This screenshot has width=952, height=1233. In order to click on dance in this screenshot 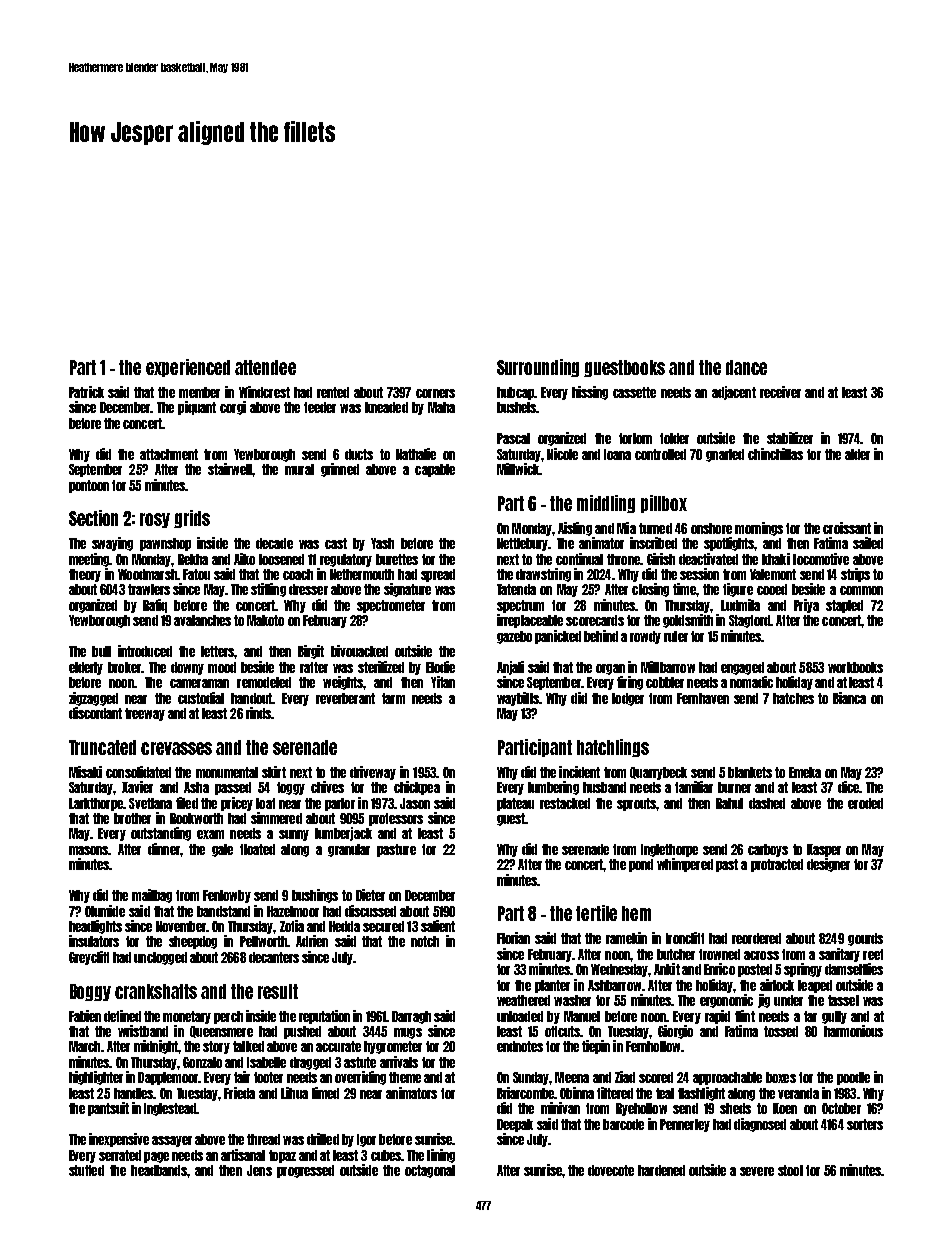, I will do `click(746, 367)`.
